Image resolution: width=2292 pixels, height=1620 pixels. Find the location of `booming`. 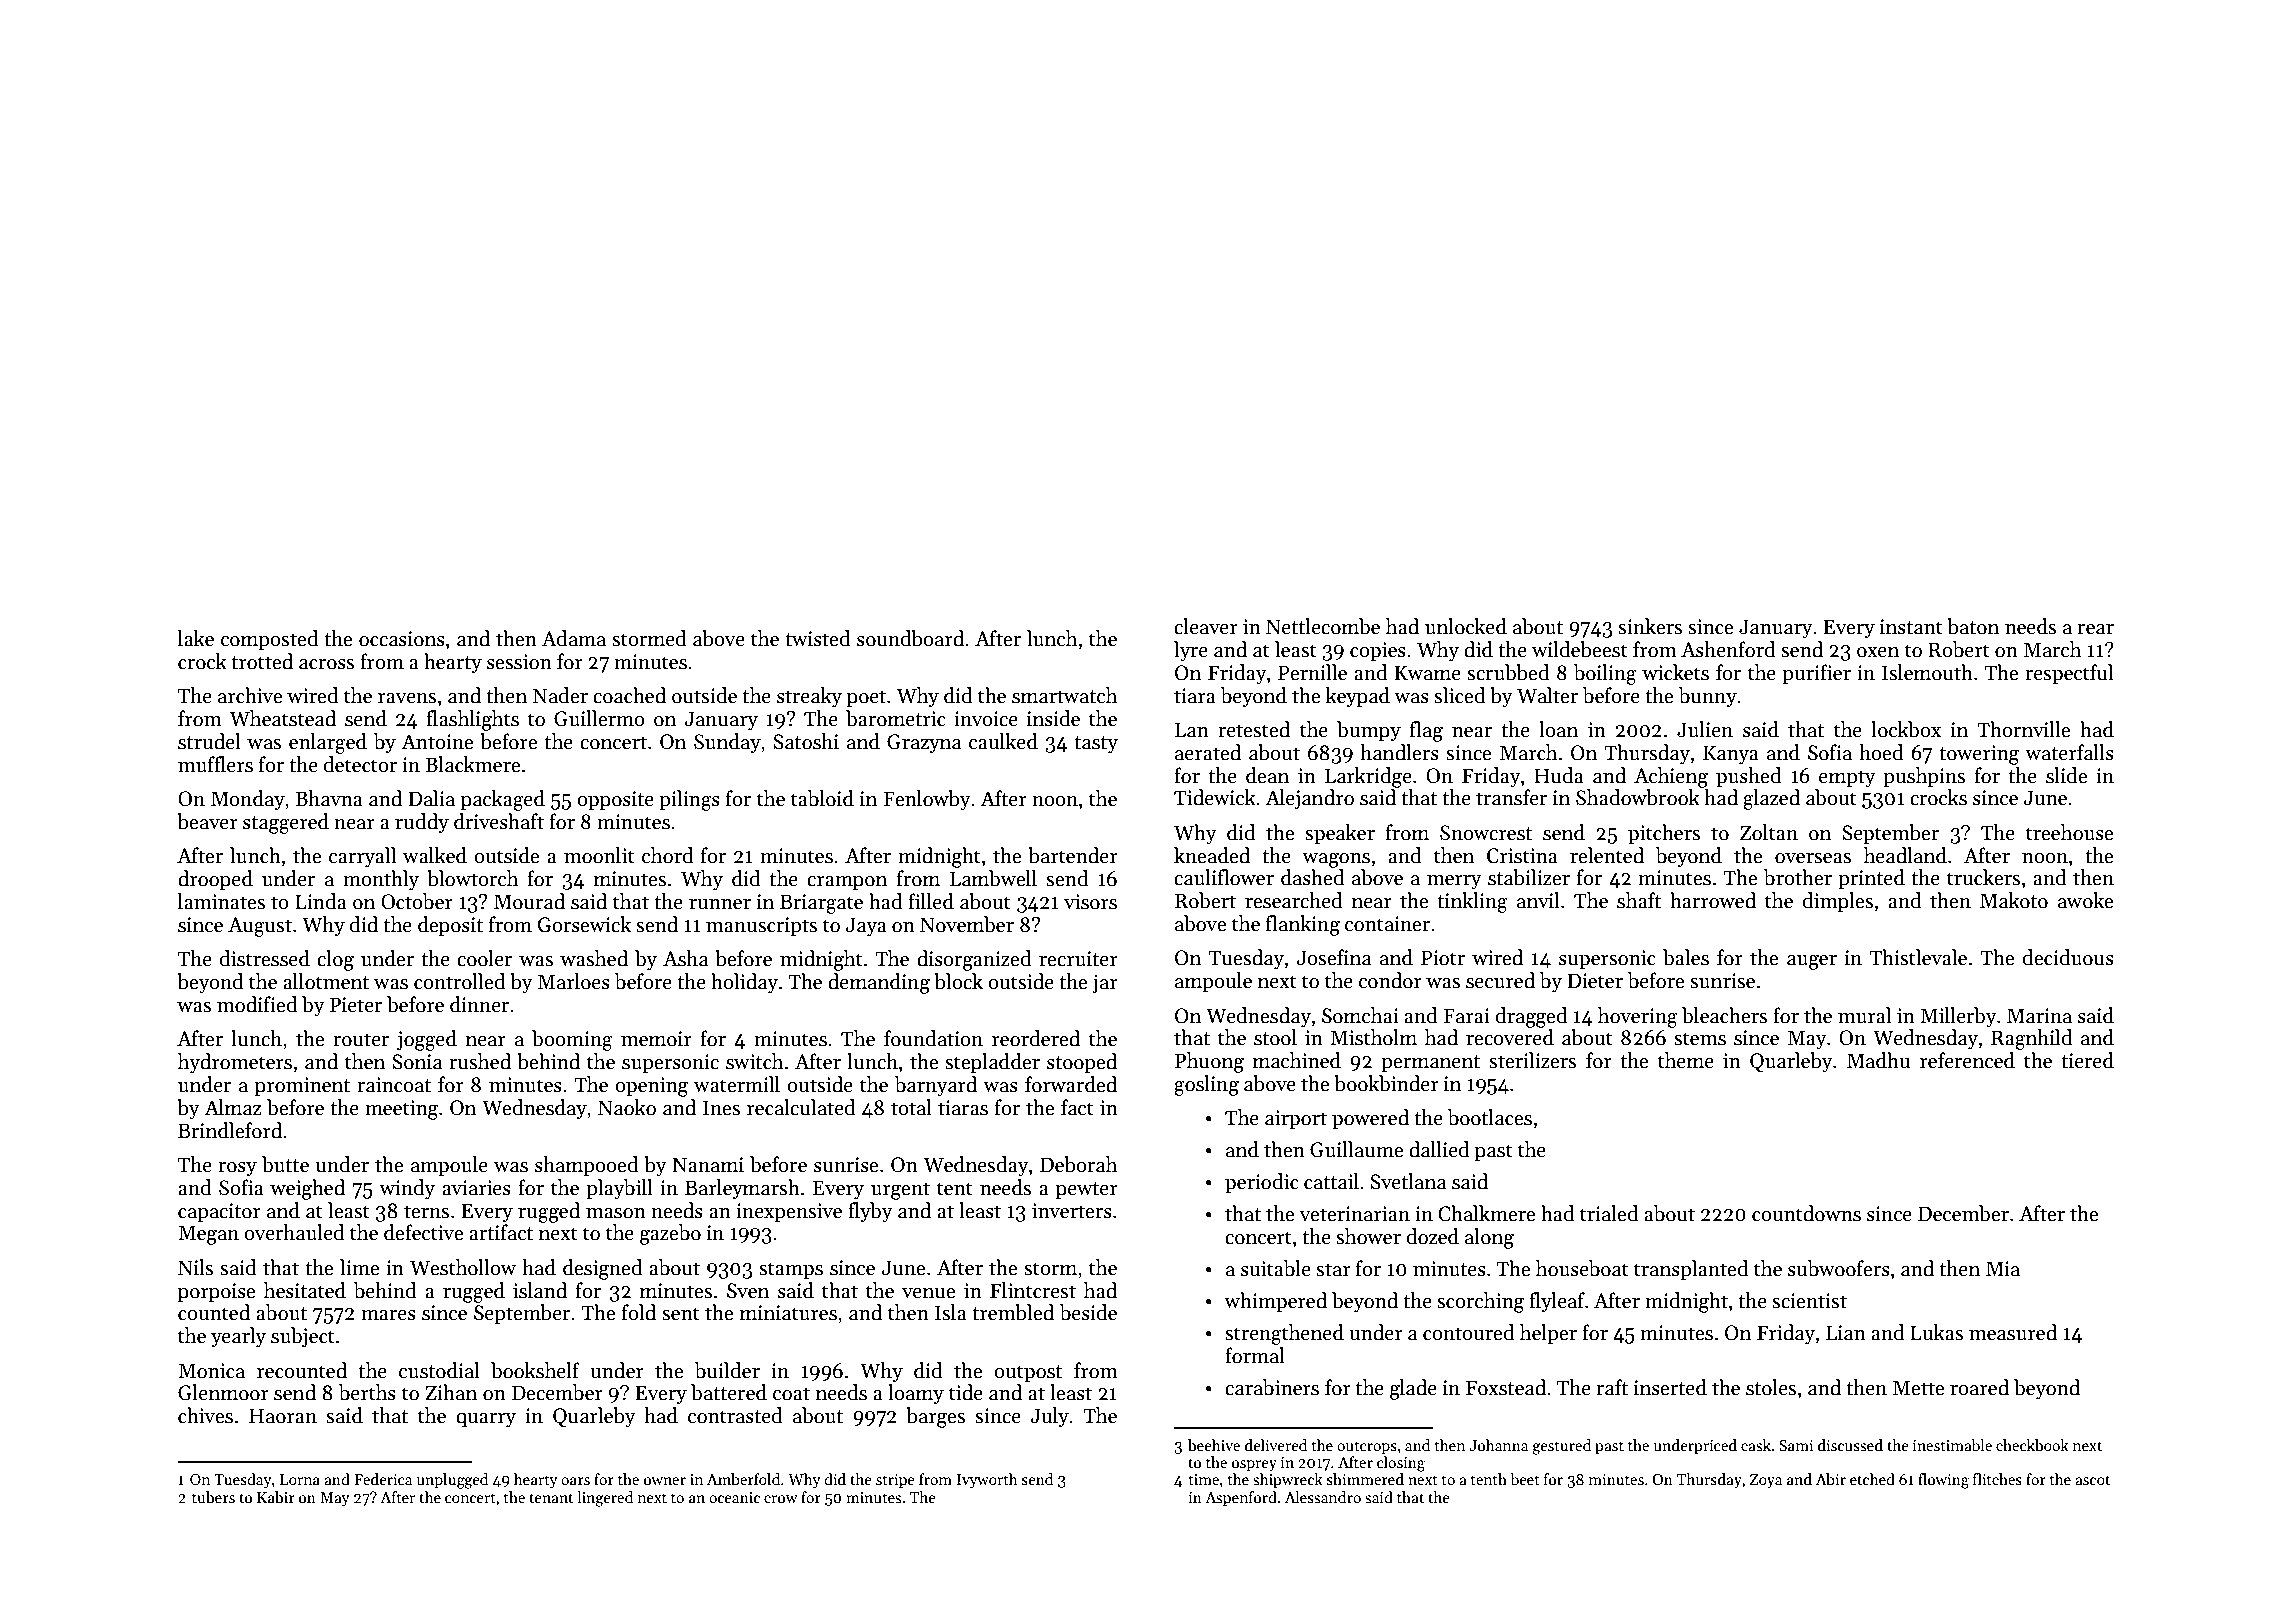

booming is located at coordinates (572, 1040).
